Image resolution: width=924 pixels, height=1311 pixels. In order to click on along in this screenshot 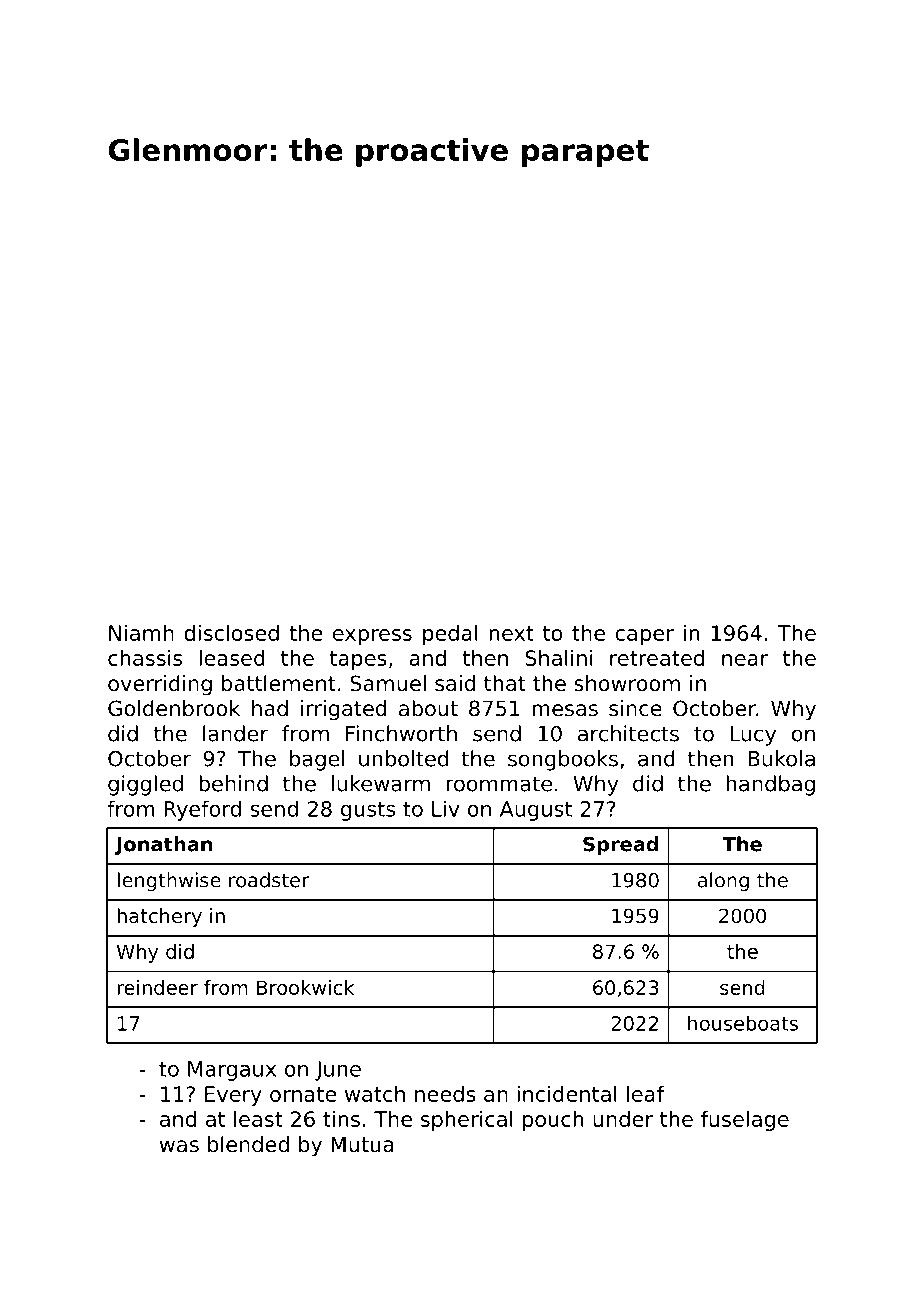, I will do `click(723, 882)`.
